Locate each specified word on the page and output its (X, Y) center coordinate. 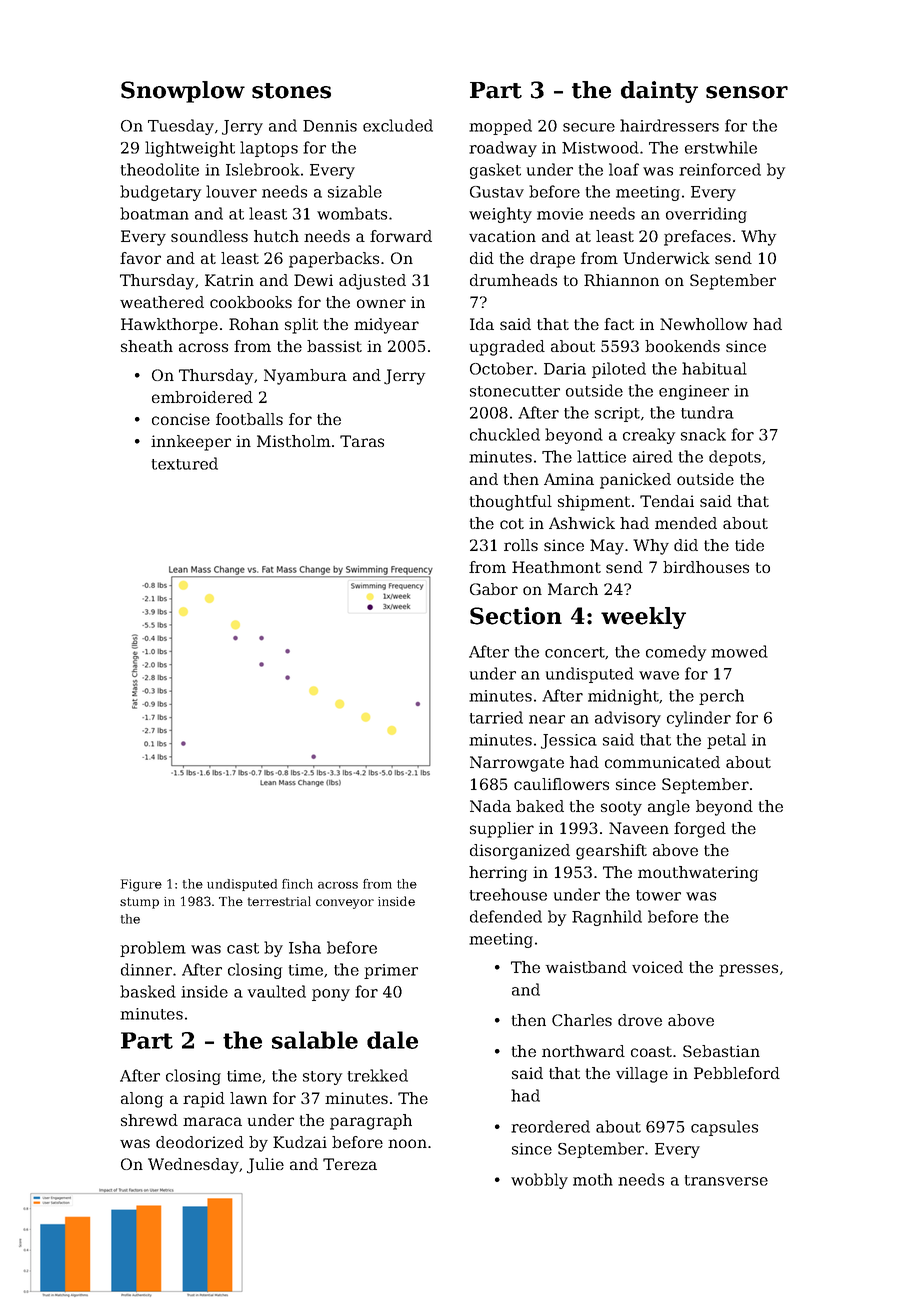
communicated (662, 762)
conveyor (345, 904)
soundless (209, 236)
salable (315, 1040)
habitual (714, 368)
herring (498, 874)
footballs (249, 419)
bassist (334, 346)
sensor (747, 92)
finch (297, 884)
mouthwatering (698, 874)
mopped (500, 127)
